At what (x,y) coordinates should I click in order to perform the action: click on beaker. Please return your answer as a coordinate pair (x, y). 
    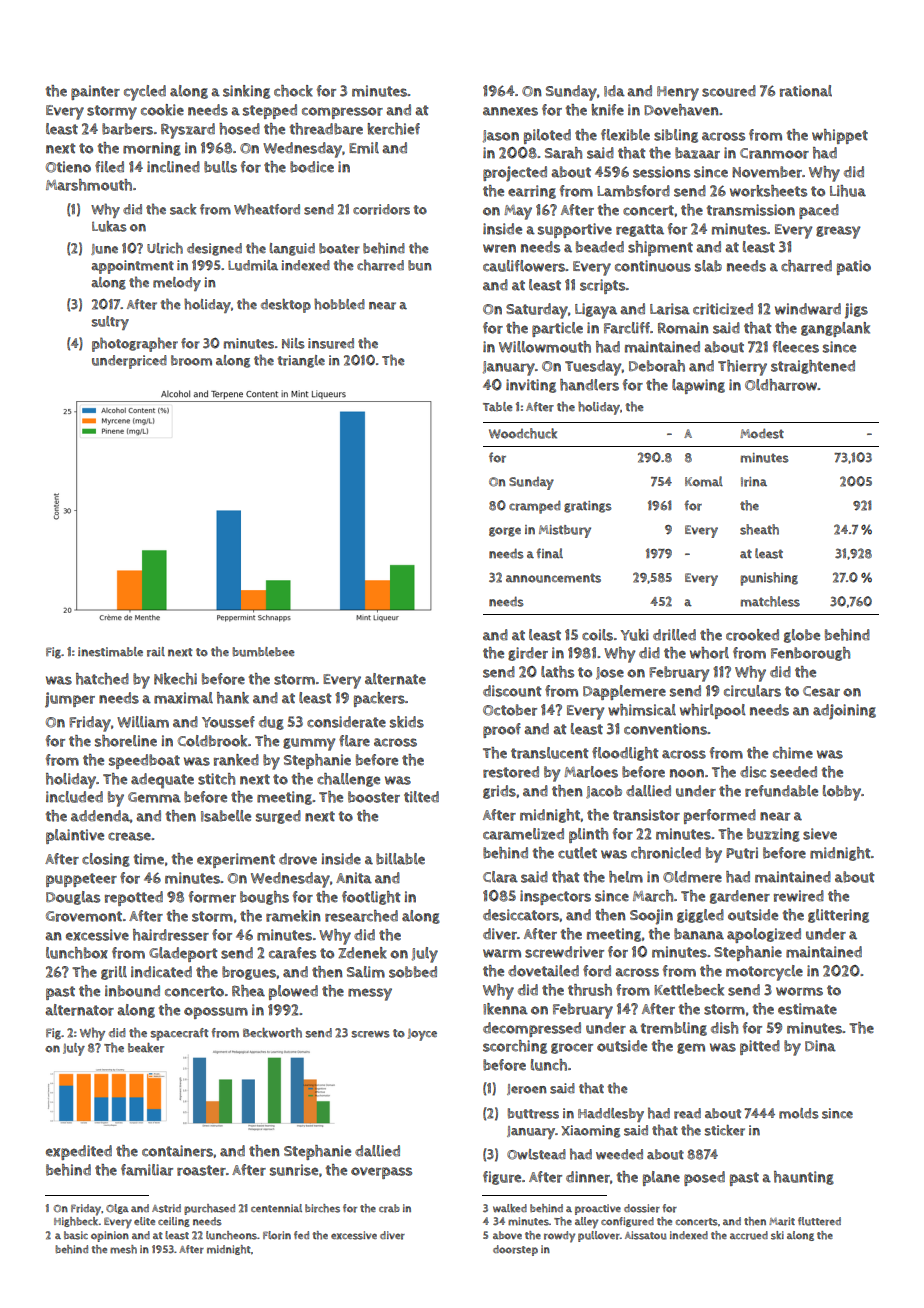
    Looking at the image, I should click on (146, 1048).
